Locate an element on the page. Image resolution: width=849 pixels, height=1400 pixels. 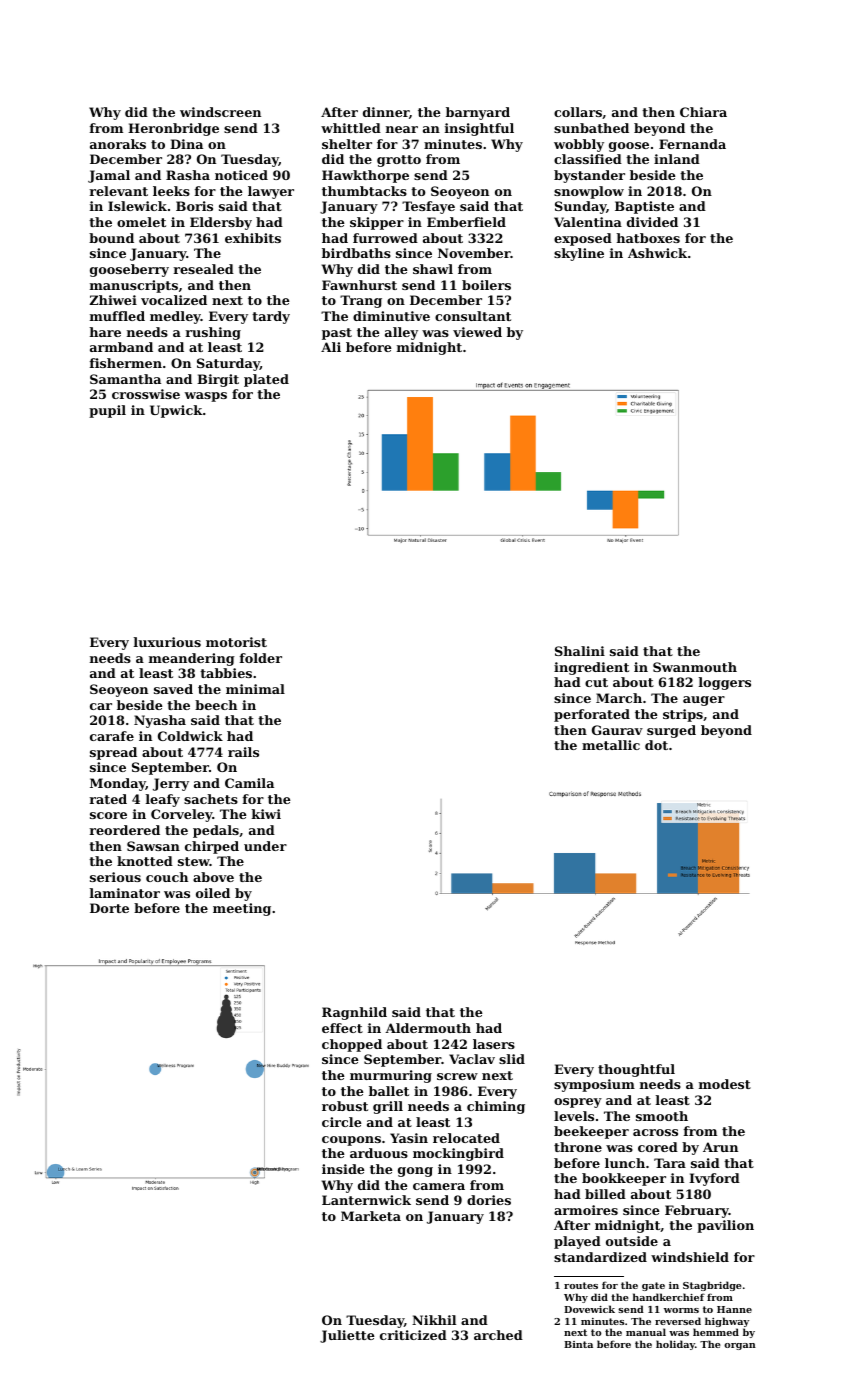
past is located at coordinates (337, 334).
